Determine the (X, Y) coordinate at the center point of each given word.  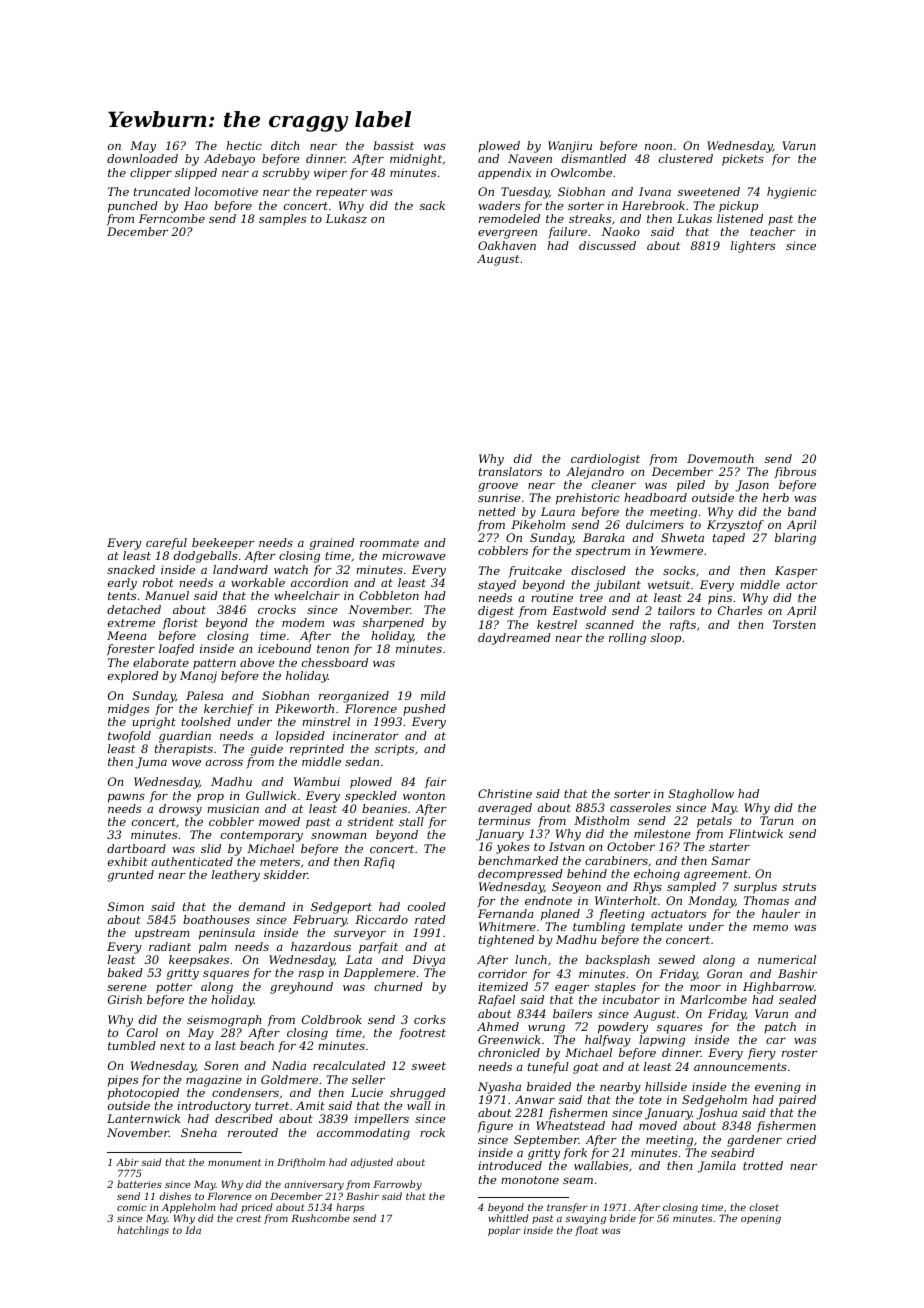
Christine (505, 793)
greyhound (301, 988)
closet (764, 1207)
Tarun (776, 820)
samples (282, 220)
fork (575, 1154)
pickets (743, 160)
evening (778, 1088)
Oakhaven (507, 245)
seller (368, 1079)
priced (256, 1208)
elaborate (161, 662)
